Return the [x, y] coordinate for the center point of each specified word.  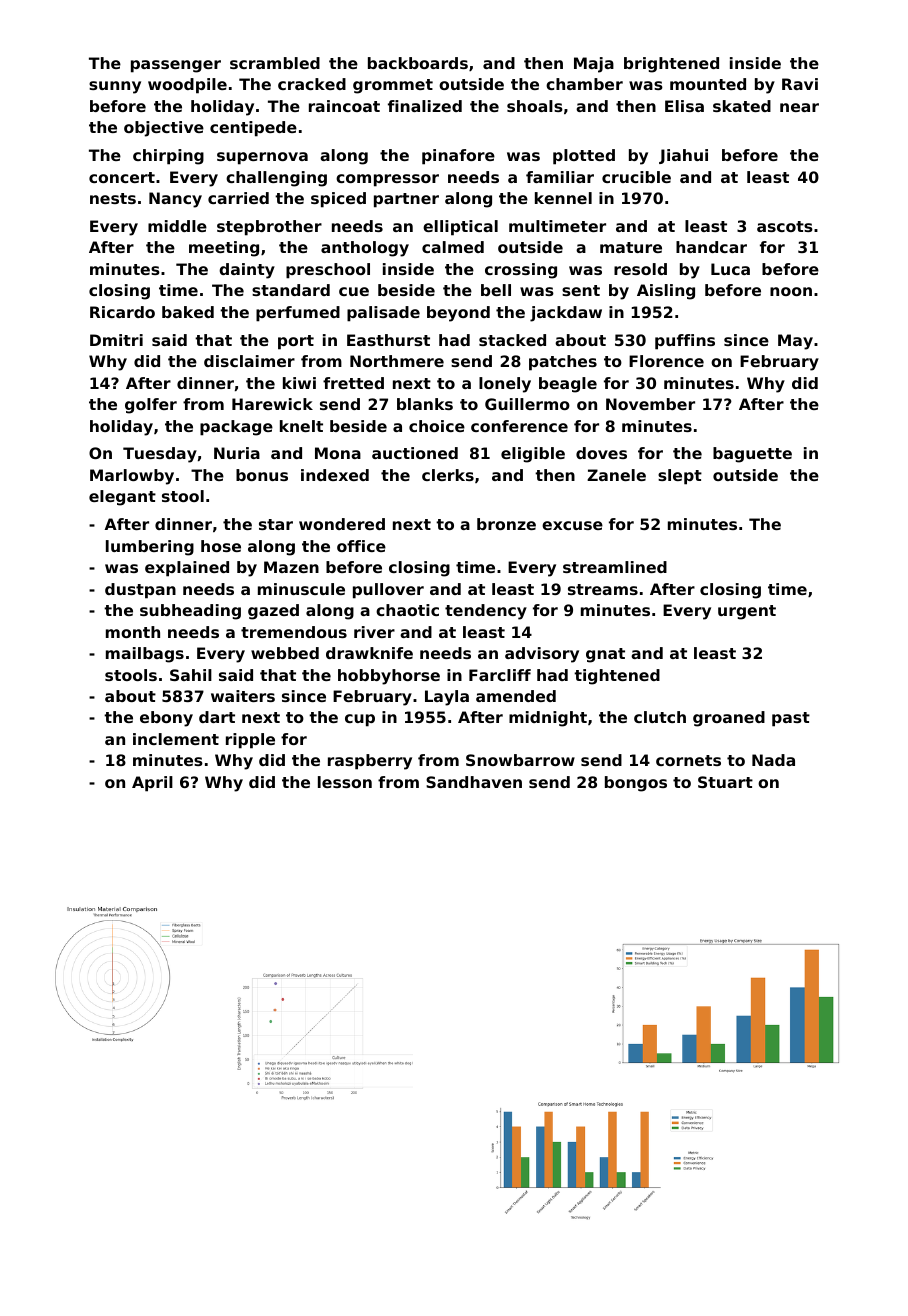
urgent [747, 612]
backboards [418, 63]
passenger [176, 66]
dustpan [140, 591]
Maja [594, 65]
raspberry [370, 762]
